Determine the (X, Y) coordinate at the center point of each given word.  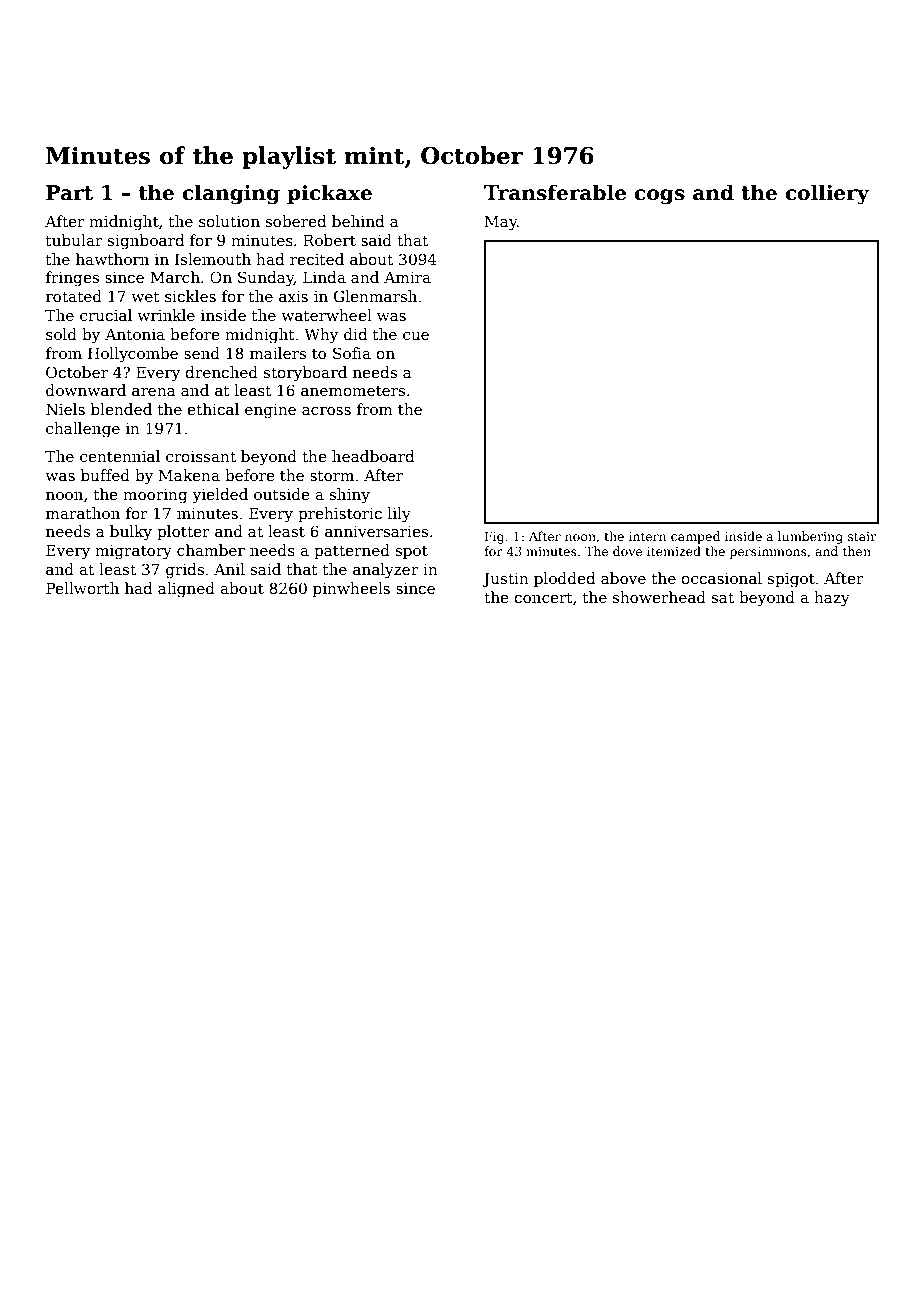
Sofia (352, 353)
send (202, 353)
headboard (373, 456)
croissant (201, 456)
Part (69, 193)
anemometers (353, 391)
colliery (827, 194)
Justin (505, 579)
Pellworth (82, 588)
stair (862, 536)
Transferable (555, 192)
